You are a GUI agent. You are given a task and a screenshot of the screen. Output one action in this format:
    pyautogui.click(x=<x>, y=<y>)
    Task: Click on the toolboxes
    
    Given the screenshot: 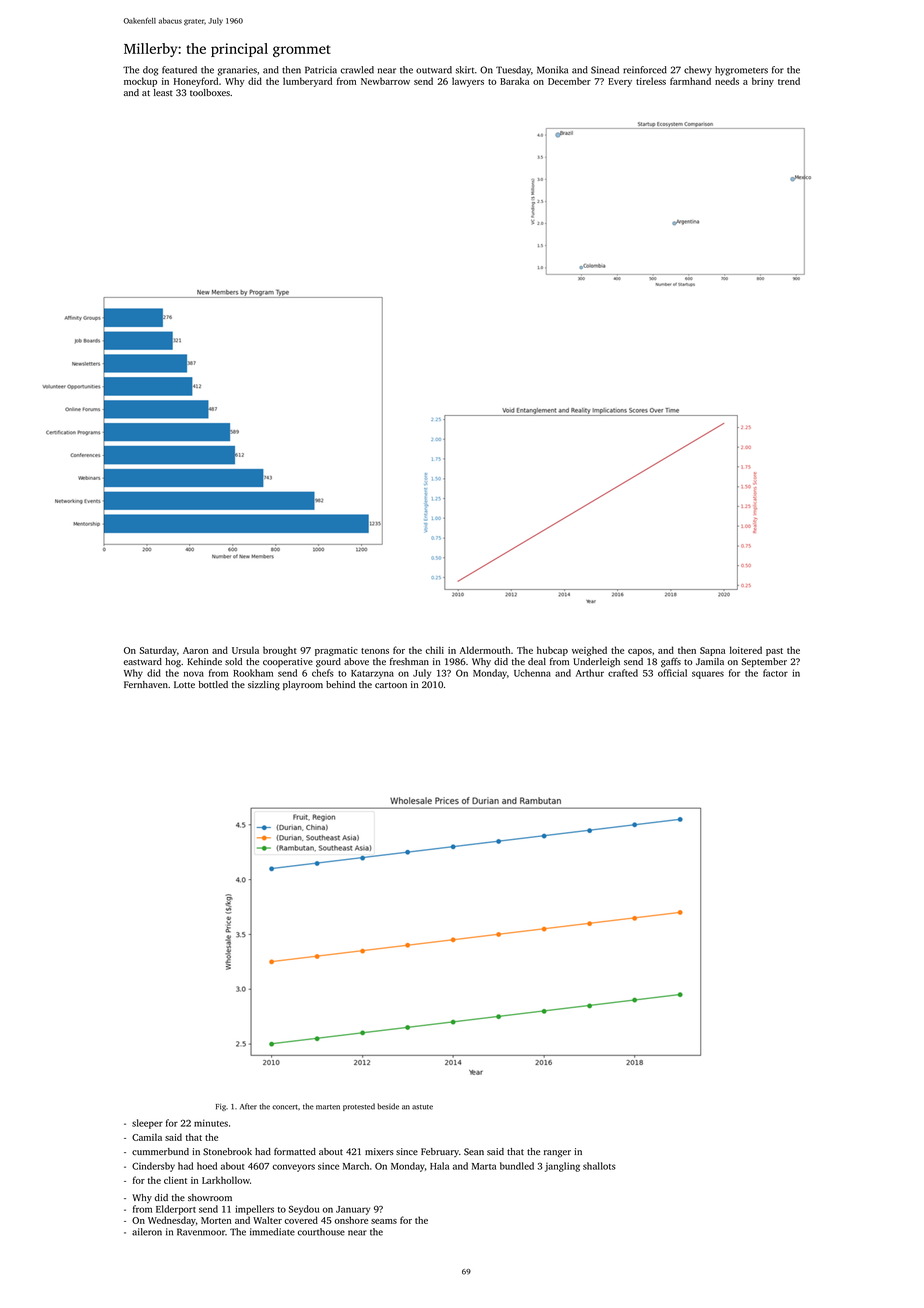 What is the action you would take?
    pyautogui.click(x=210, y=92)
